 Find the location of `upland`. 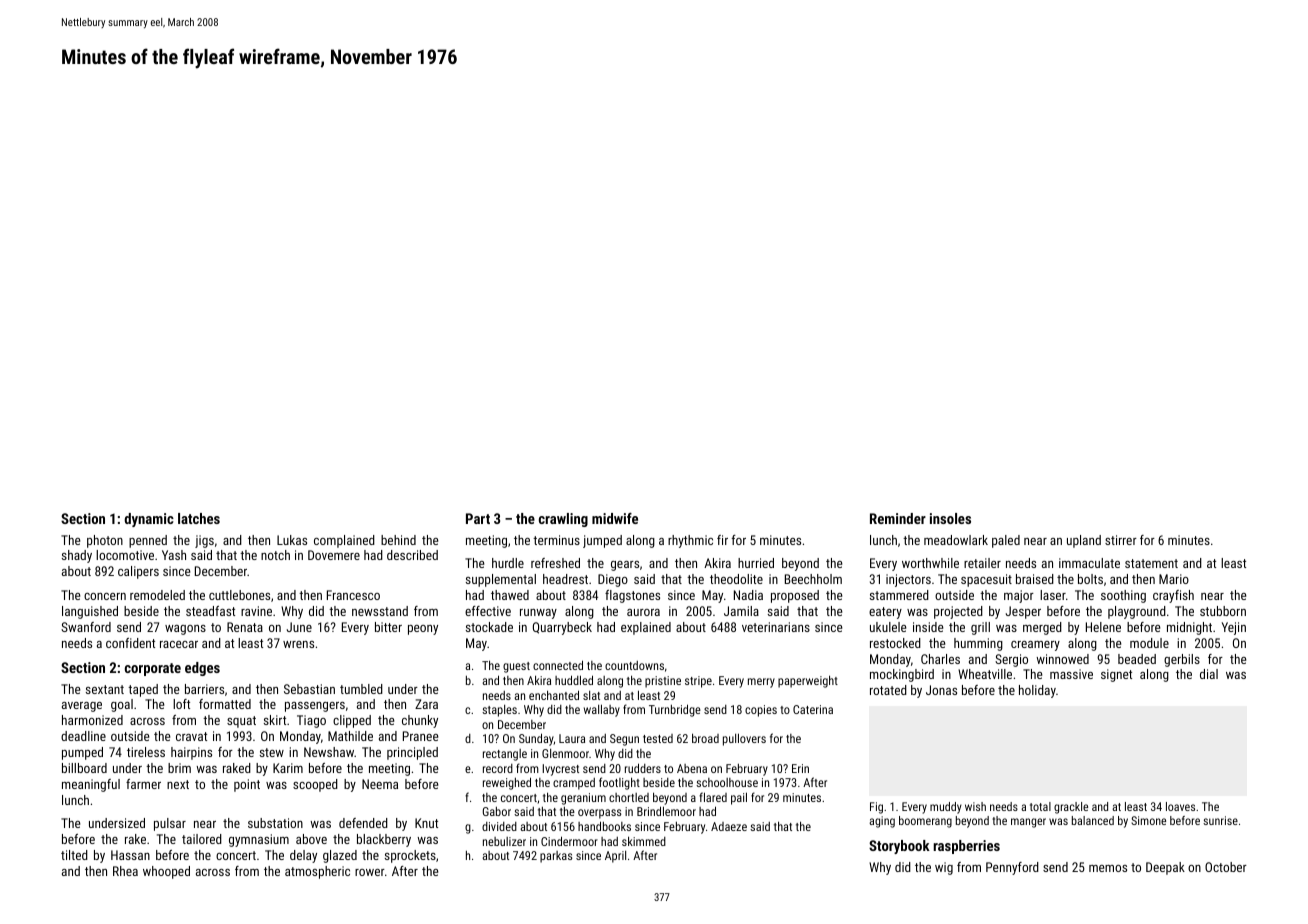

upland is located at coordinates (1084, 541).
